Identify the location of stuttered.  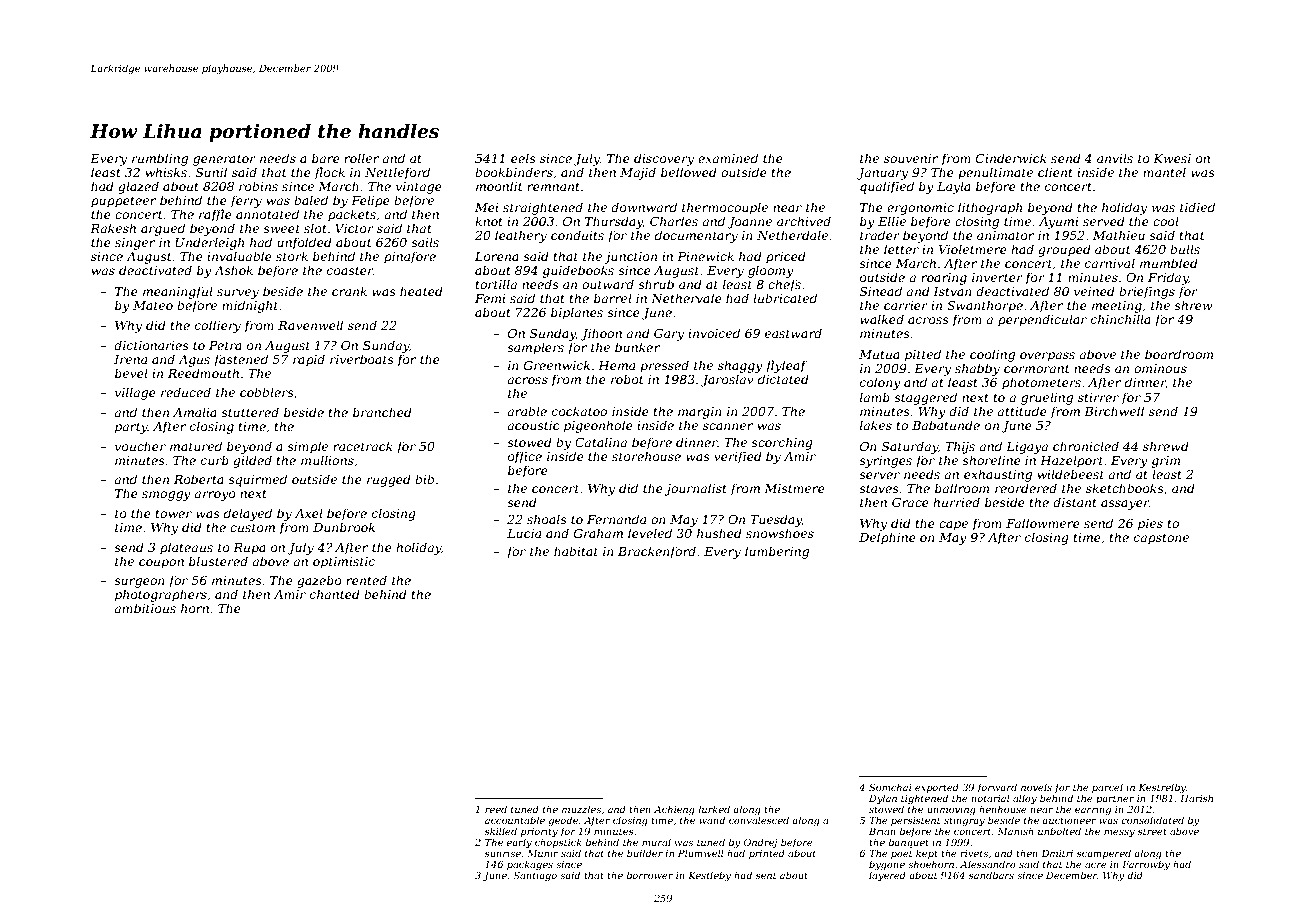
(250, 412).
